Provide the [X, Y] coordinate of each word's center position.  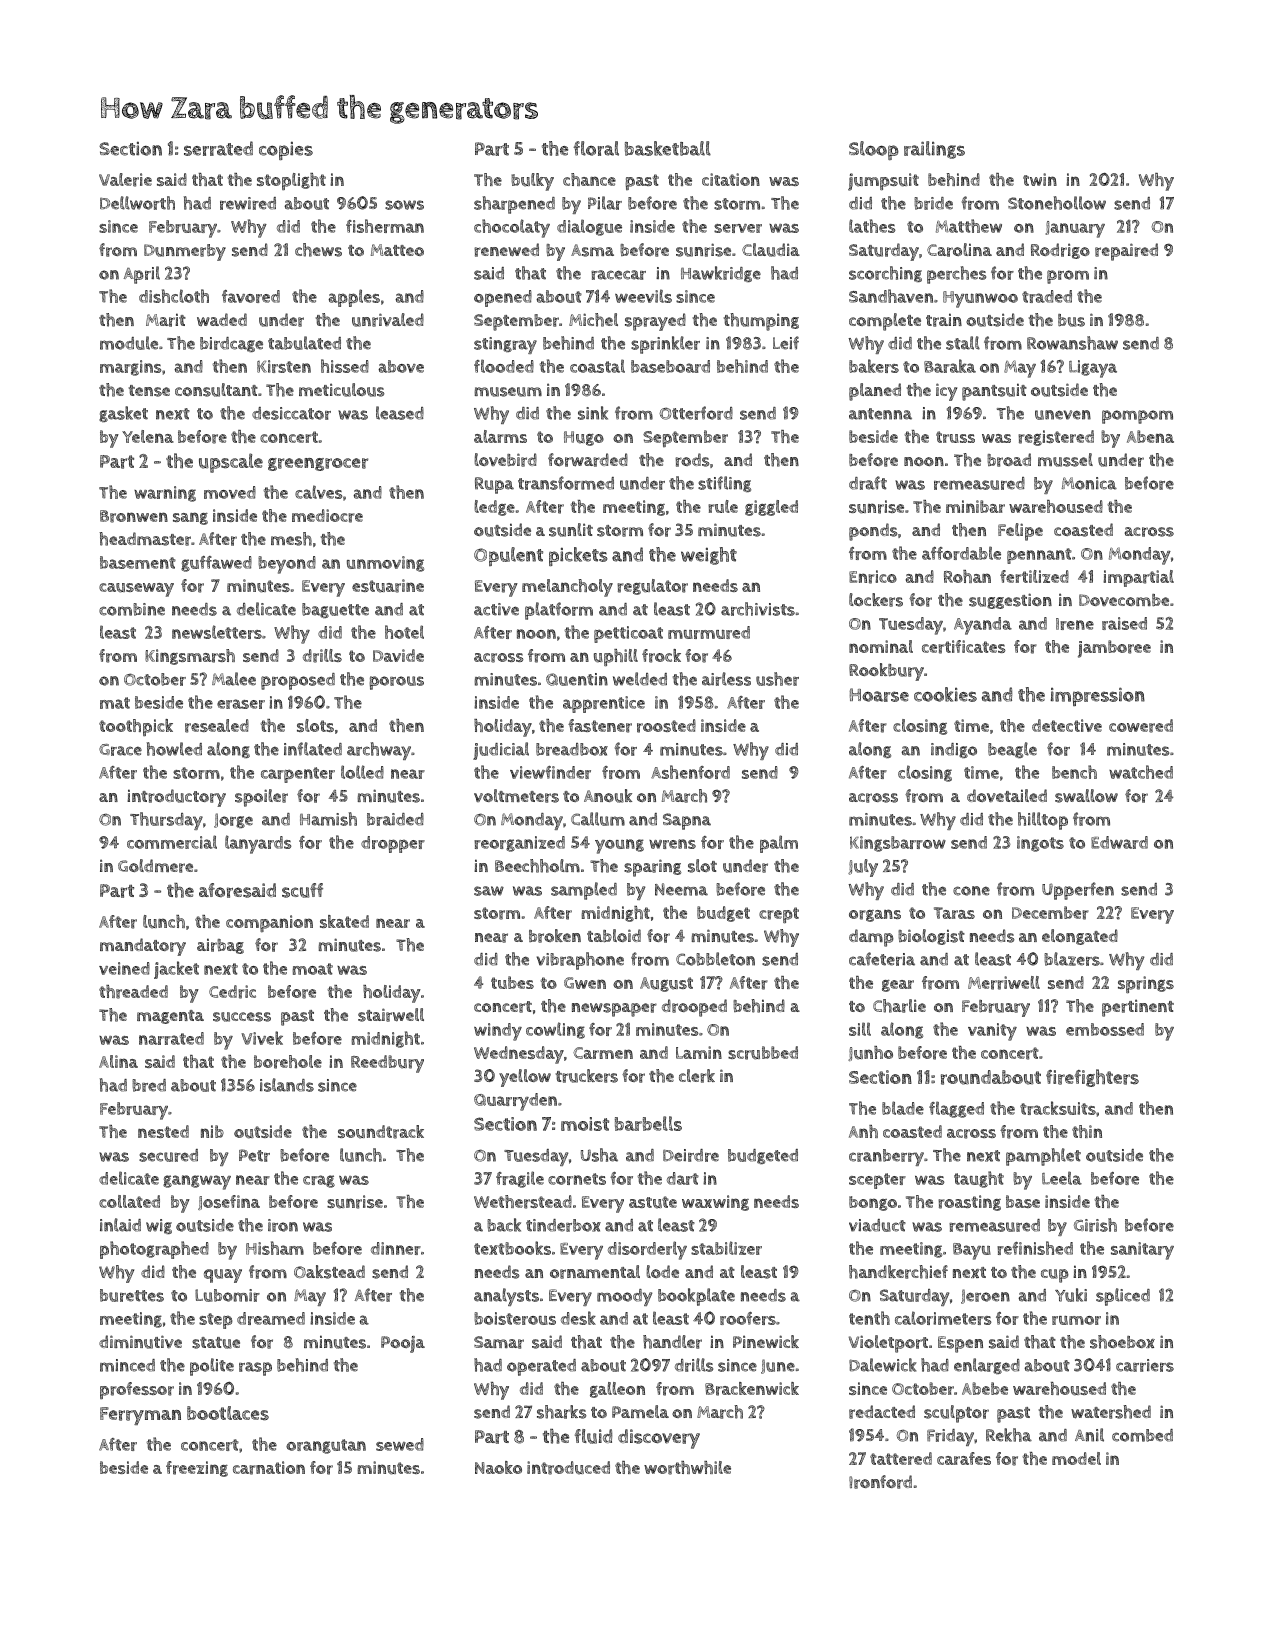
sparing [652, 868]
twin [1040, 179]
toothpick [136, 727]
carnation [269, 1468]
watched [1141, 772]
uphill [616, 657]
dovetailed [1007, 796]
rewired [248, 203]
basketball [668, 148]
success [242, 1017]
